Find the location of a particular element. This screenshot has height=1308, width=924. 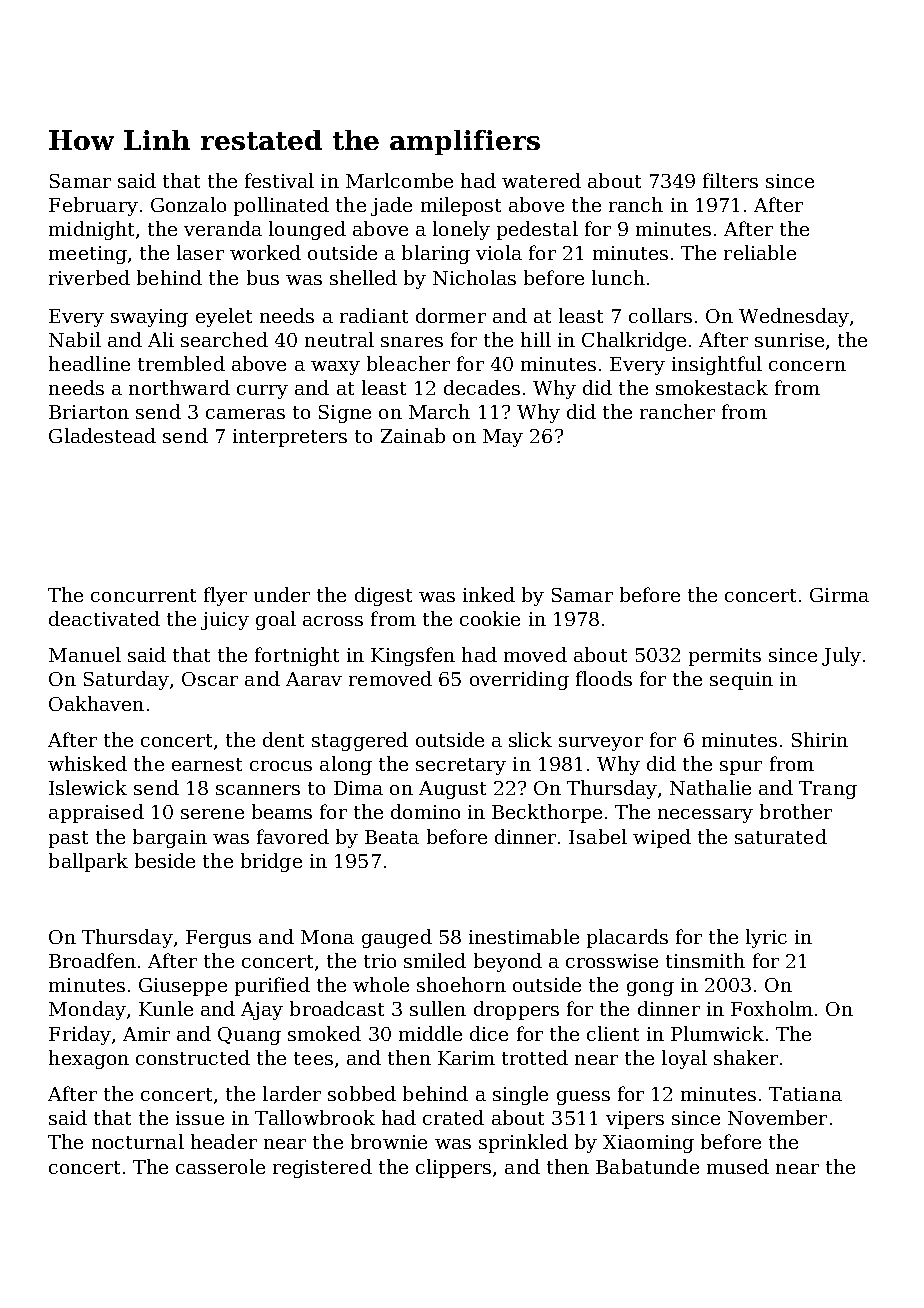

gauged is located at coordinates (397, 938).
